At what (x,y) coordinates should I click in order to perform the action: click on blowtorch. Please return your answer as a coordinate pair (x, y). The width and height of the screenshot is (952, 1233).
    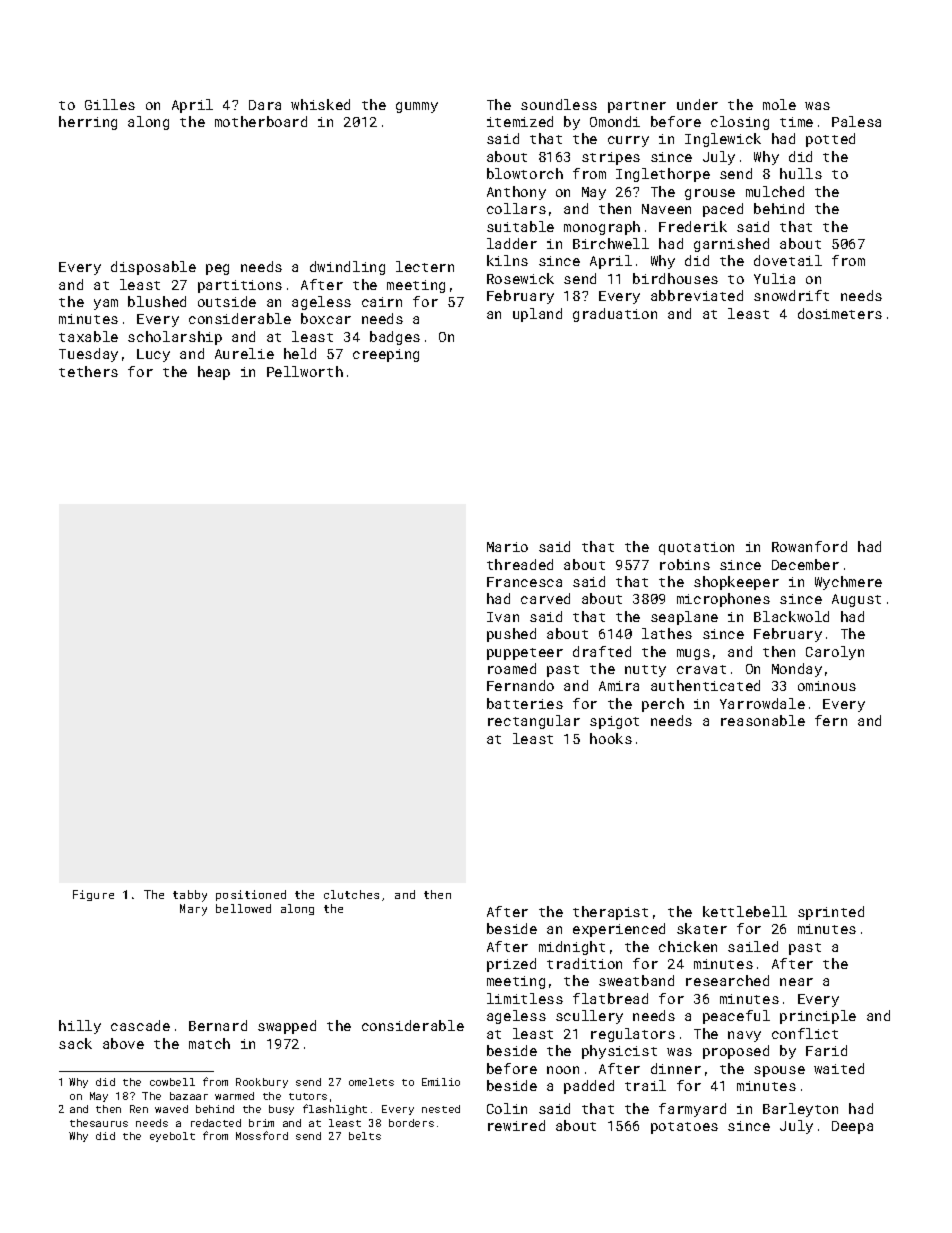
    Looking at the image, I should click on (525, 173).
